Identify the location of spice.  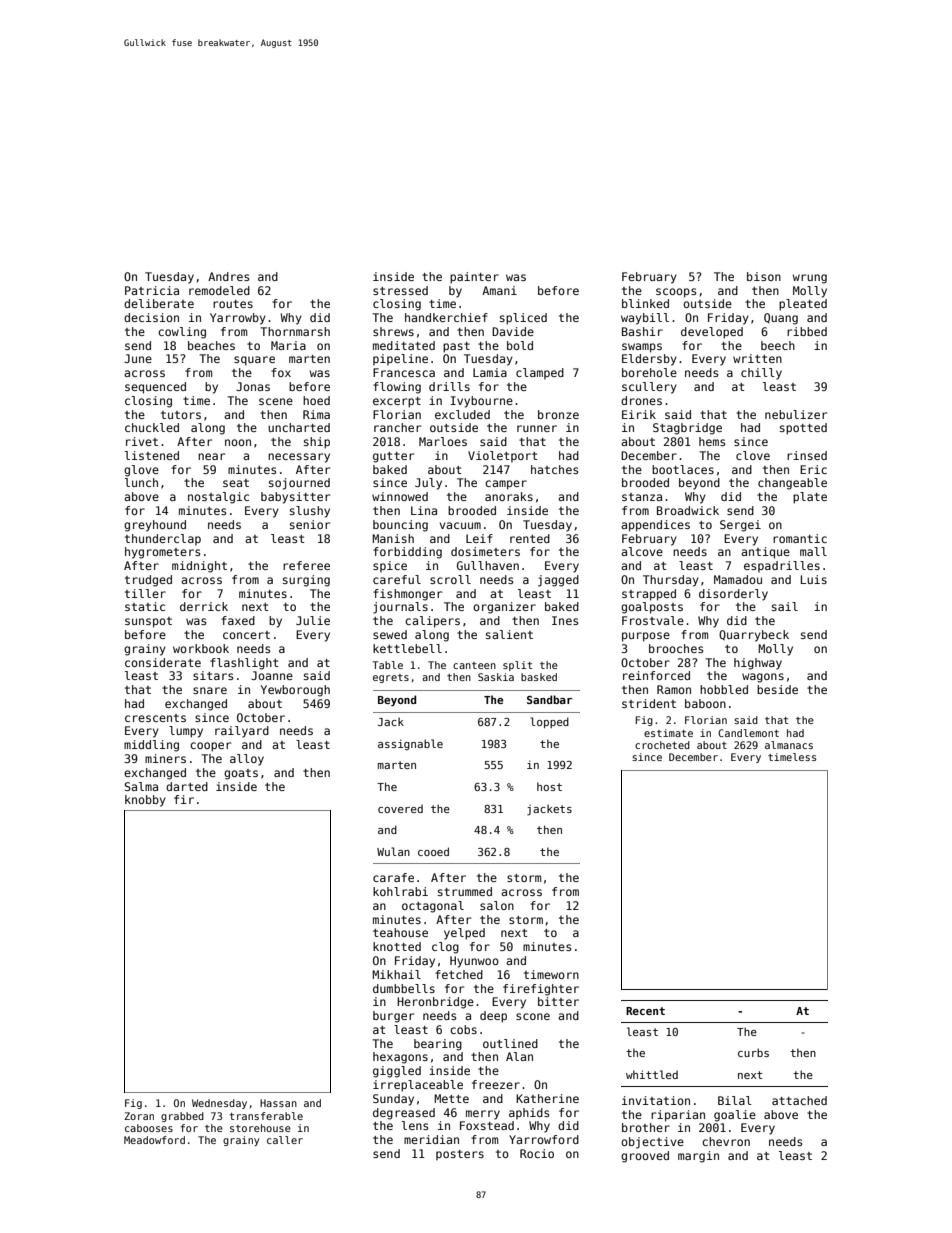
(390, 566).
